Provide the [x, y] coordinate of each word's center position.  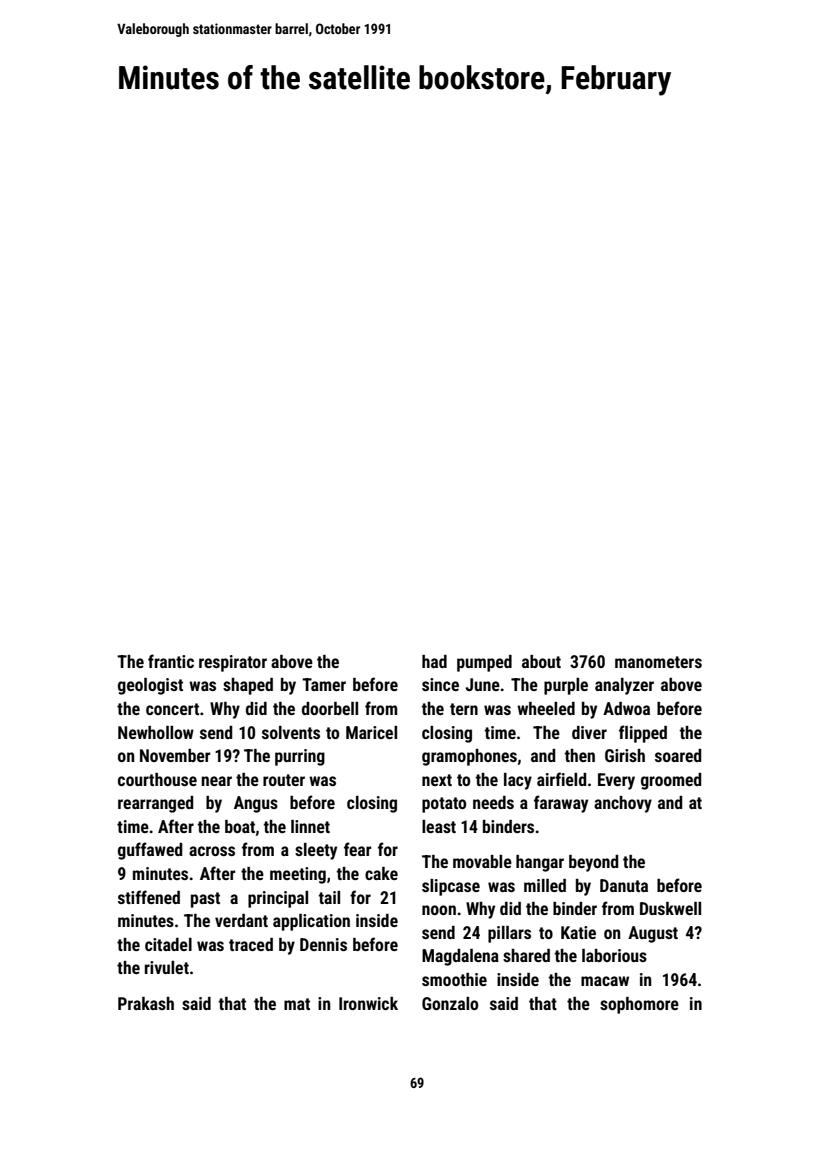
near [216, 781]
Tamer [324, 684]
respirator [233, 663]
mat [297, 1004]
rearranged [155, 804]
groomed [671, 781]
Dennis [323, 944]
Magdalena [460, 957]
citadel [168, 944]
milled [545, 885]
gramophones [469, 757]
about [541, 661]
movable [482, 861]
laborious [614, 955]
